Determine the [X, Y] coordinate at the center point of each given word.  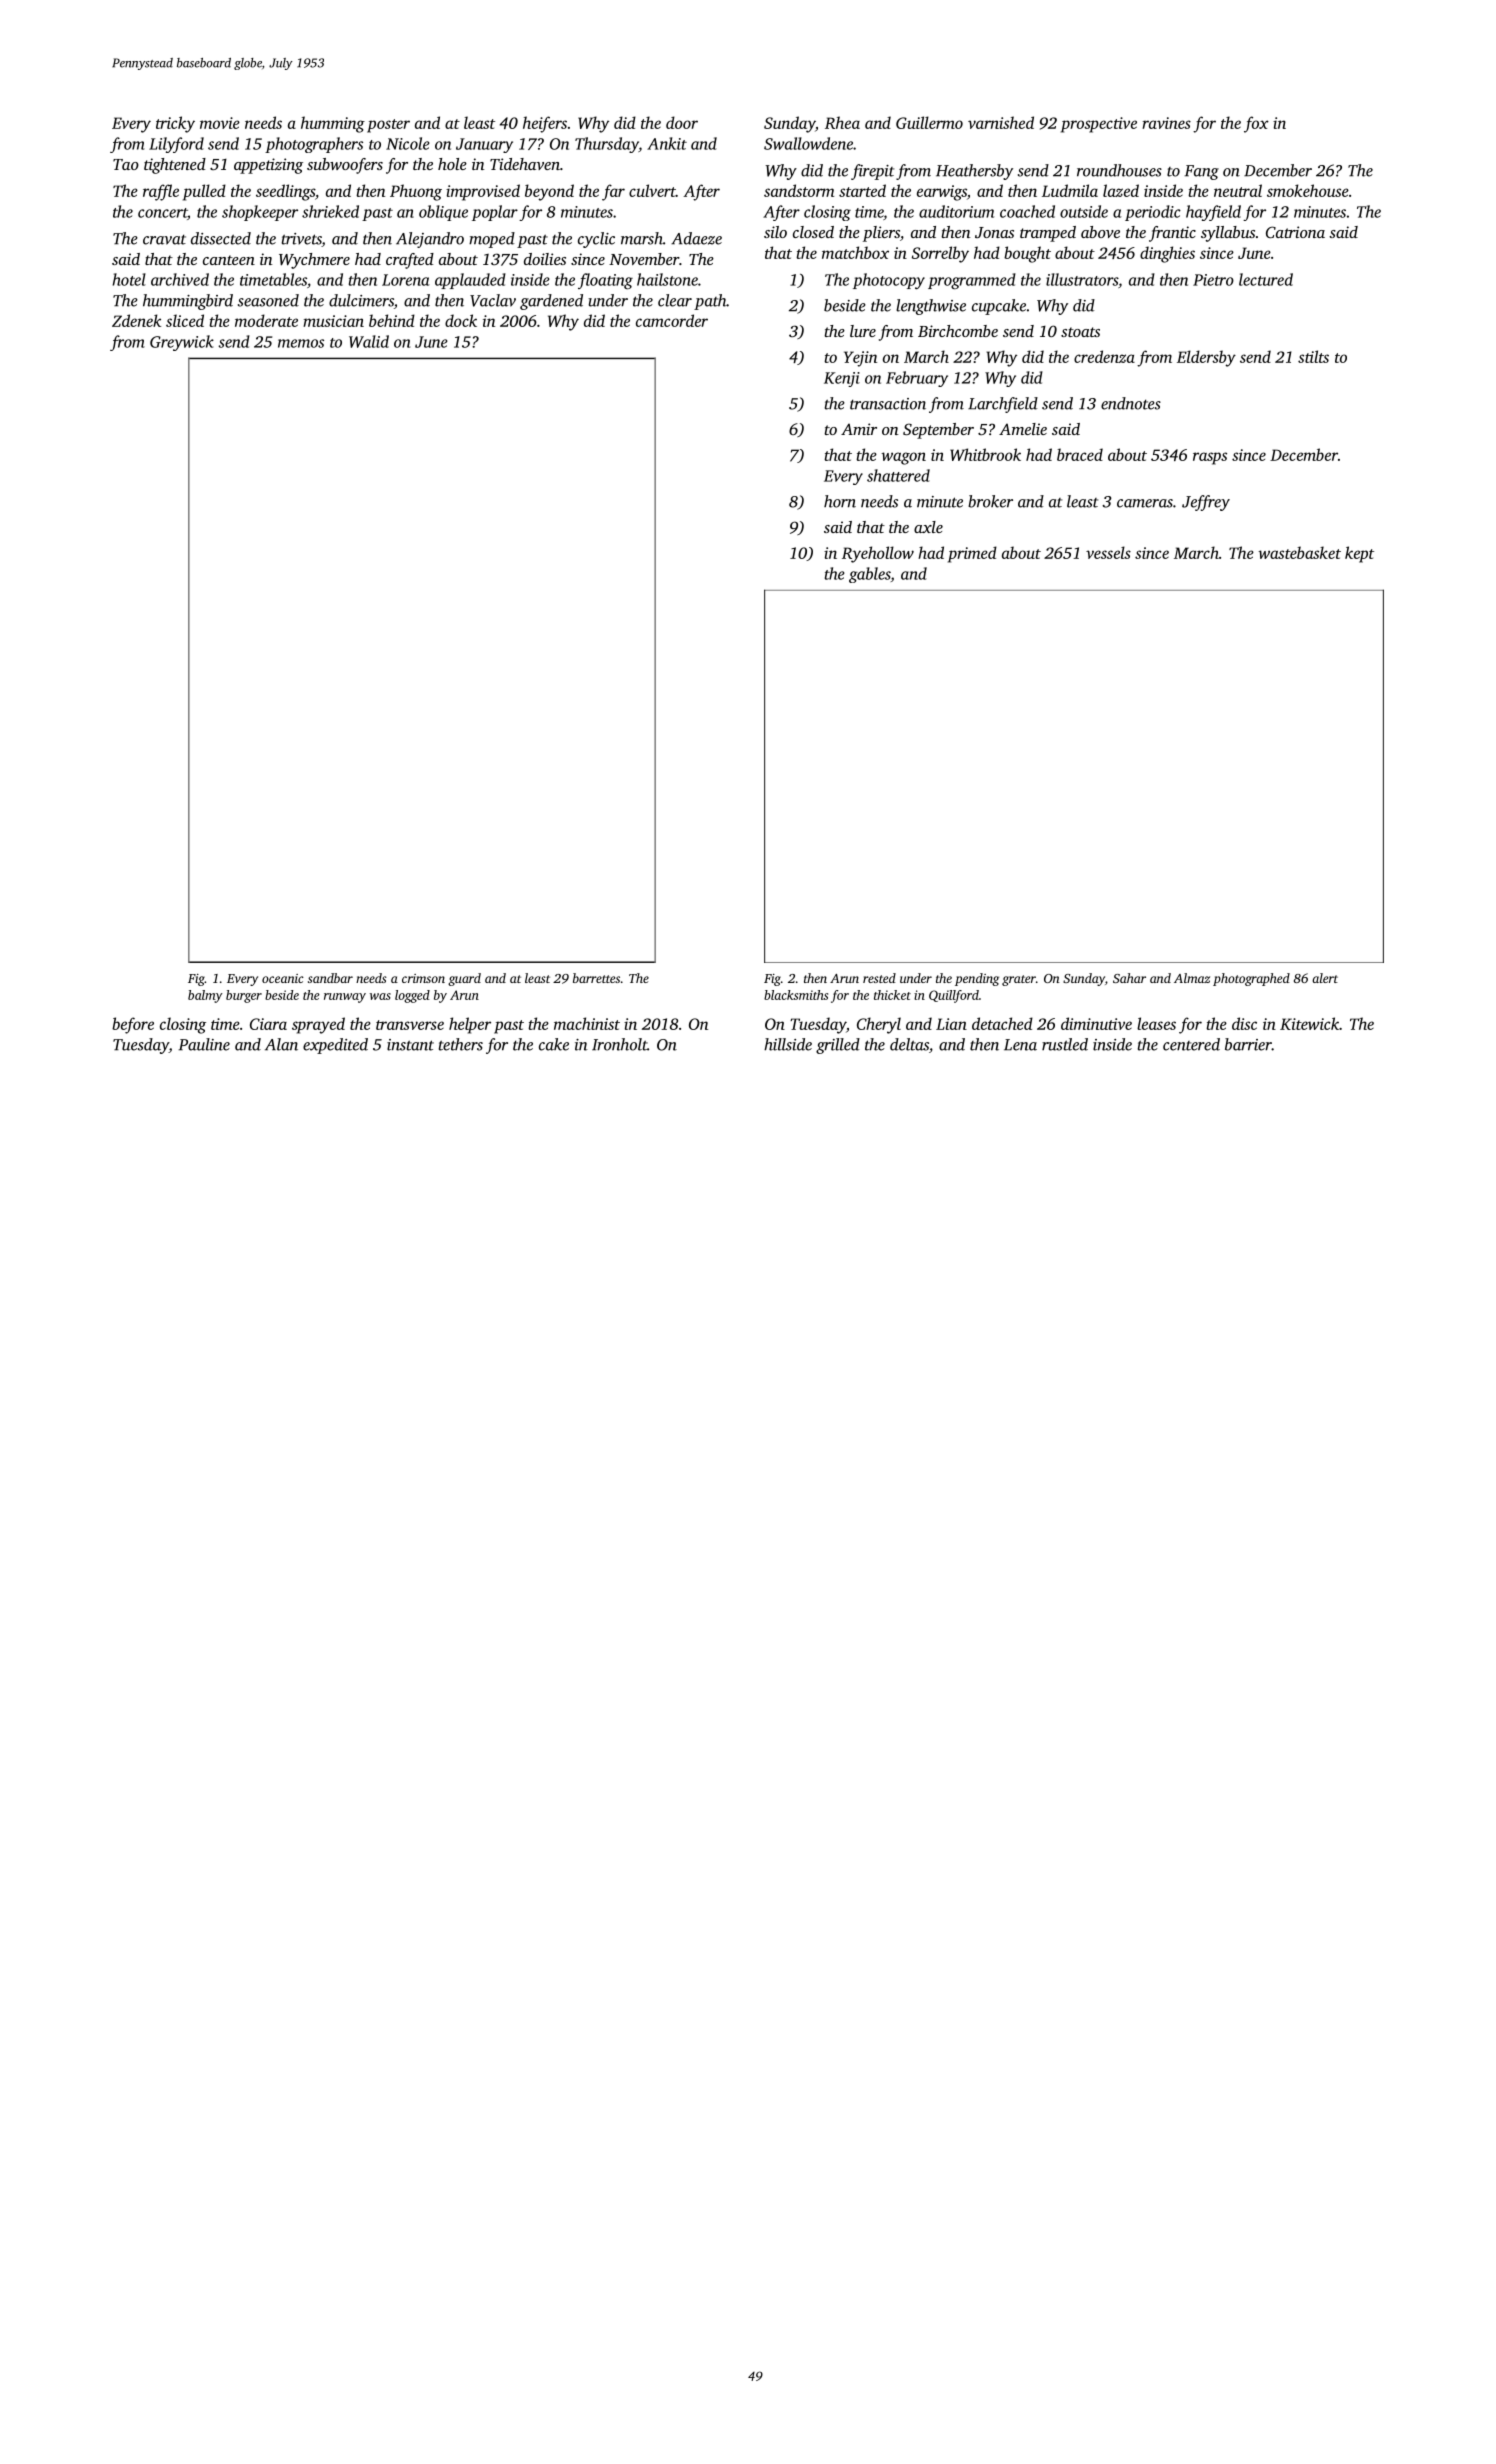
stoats [1080, 332]
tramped [1048, 234]
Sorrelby [940, 254]
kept [1359, 554]
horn [840, 501]
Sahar [1129, 978]
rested [879, 978]
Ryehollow [878, 554]
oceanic [283, 978]
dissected [221, 238]
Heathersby [974, 172]
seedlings [285, 192]
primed [972, 554]
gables [870, 575]
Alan [281, 1044]
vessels [1108, 552]
